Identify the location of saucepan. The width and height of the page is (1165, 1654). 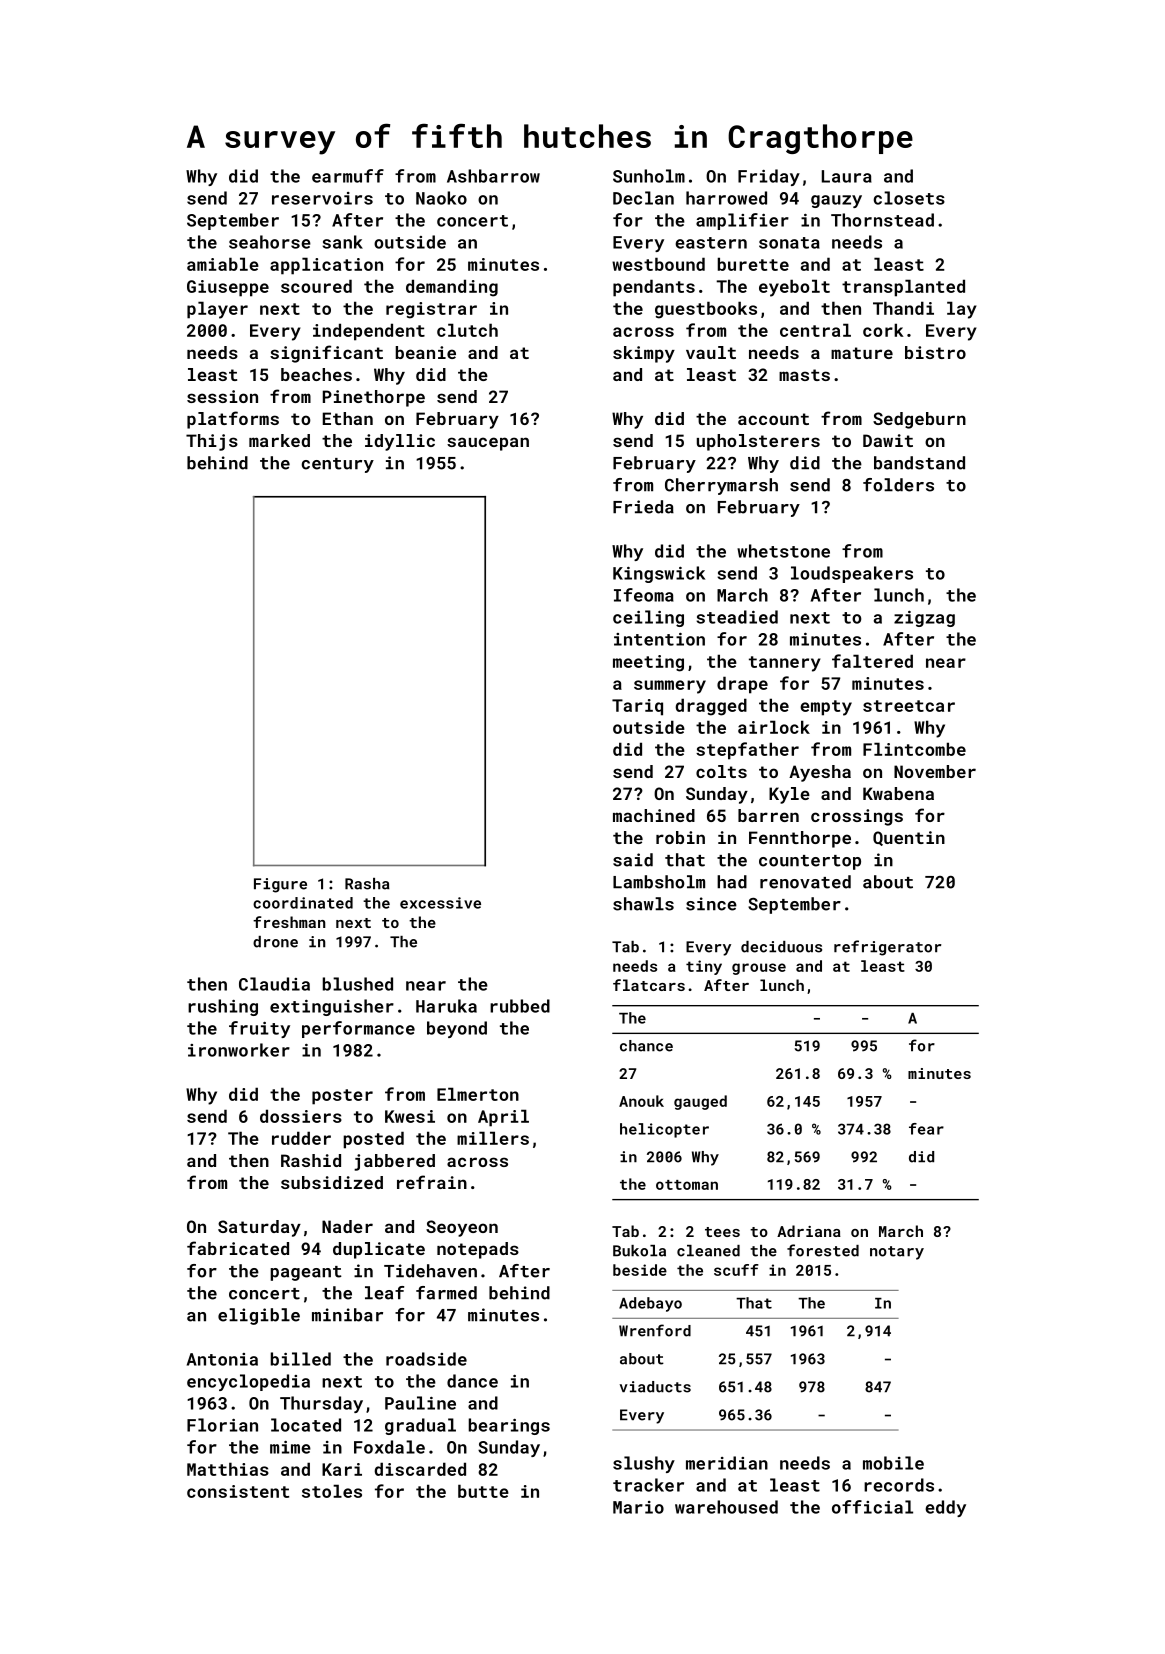
(488, 444).
